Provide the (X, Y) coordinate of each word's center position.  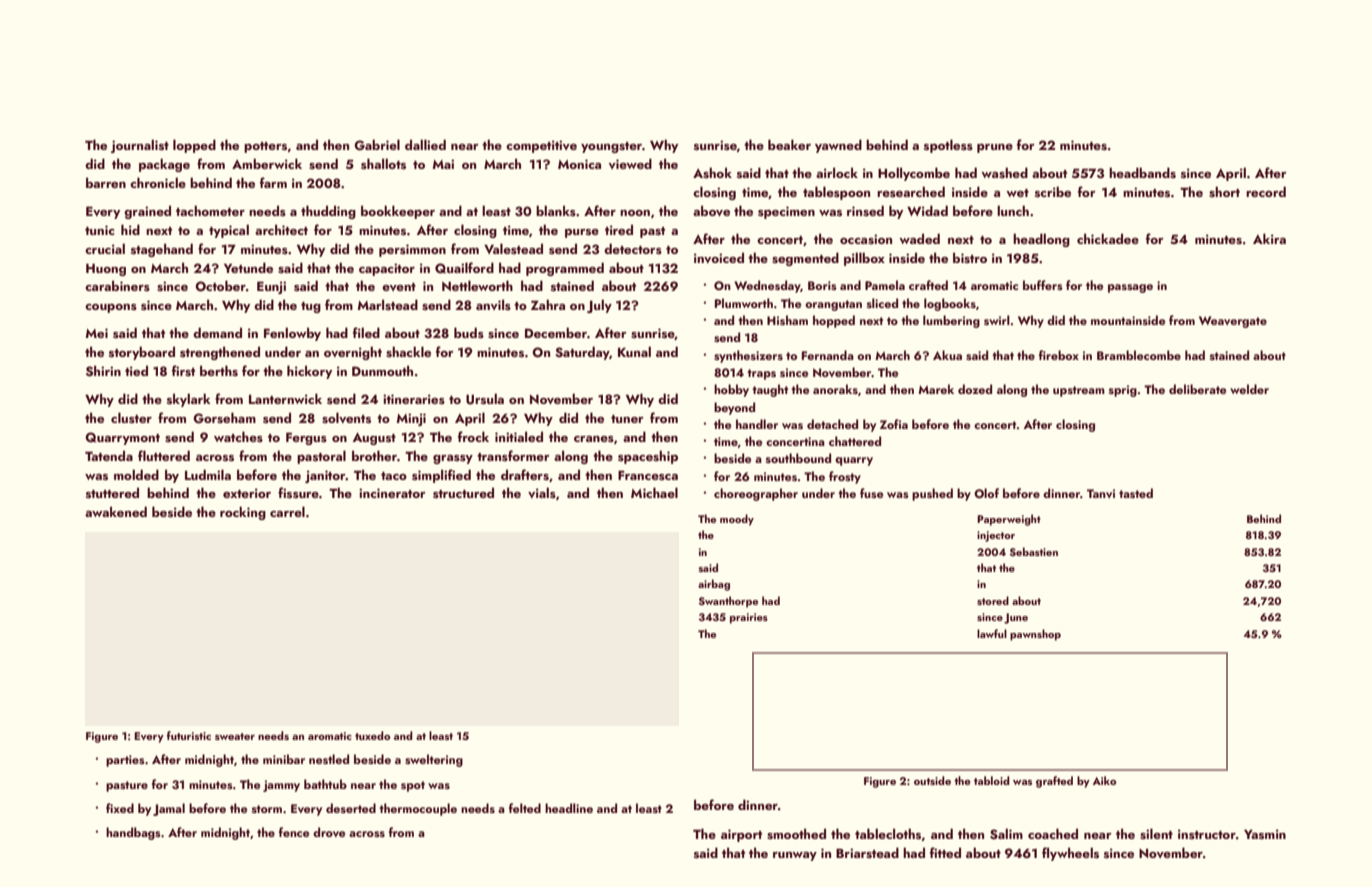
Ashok (712, 173)
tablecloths (888, 834)
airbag (714, 585)
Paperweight (1009, 520)
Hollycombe (914, 174)
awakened (116, 511)
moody (737, 520)
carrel (287, 511)
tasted (1136, 493)
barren (106, 182)
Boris (822, 285)
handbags (133, 833)
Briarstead (867, 853)
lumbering (951, 321)
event (399, 287)
